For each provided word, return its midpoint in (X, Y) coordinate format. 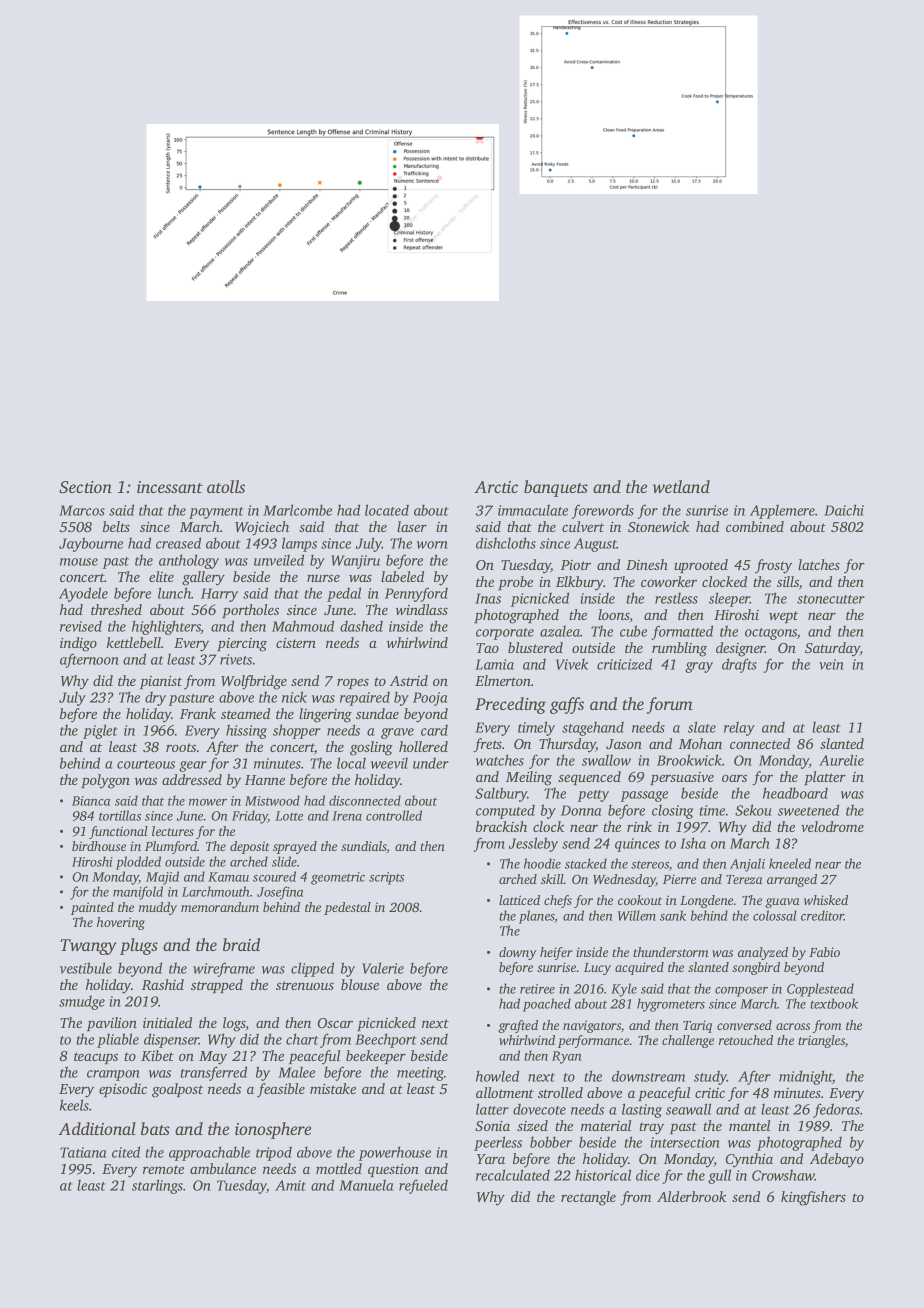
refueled (423, 1186)
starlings (157, 1186)
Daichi (844, 510)
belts (116, 526)
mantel (749, 1125)
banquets (556, 488)
